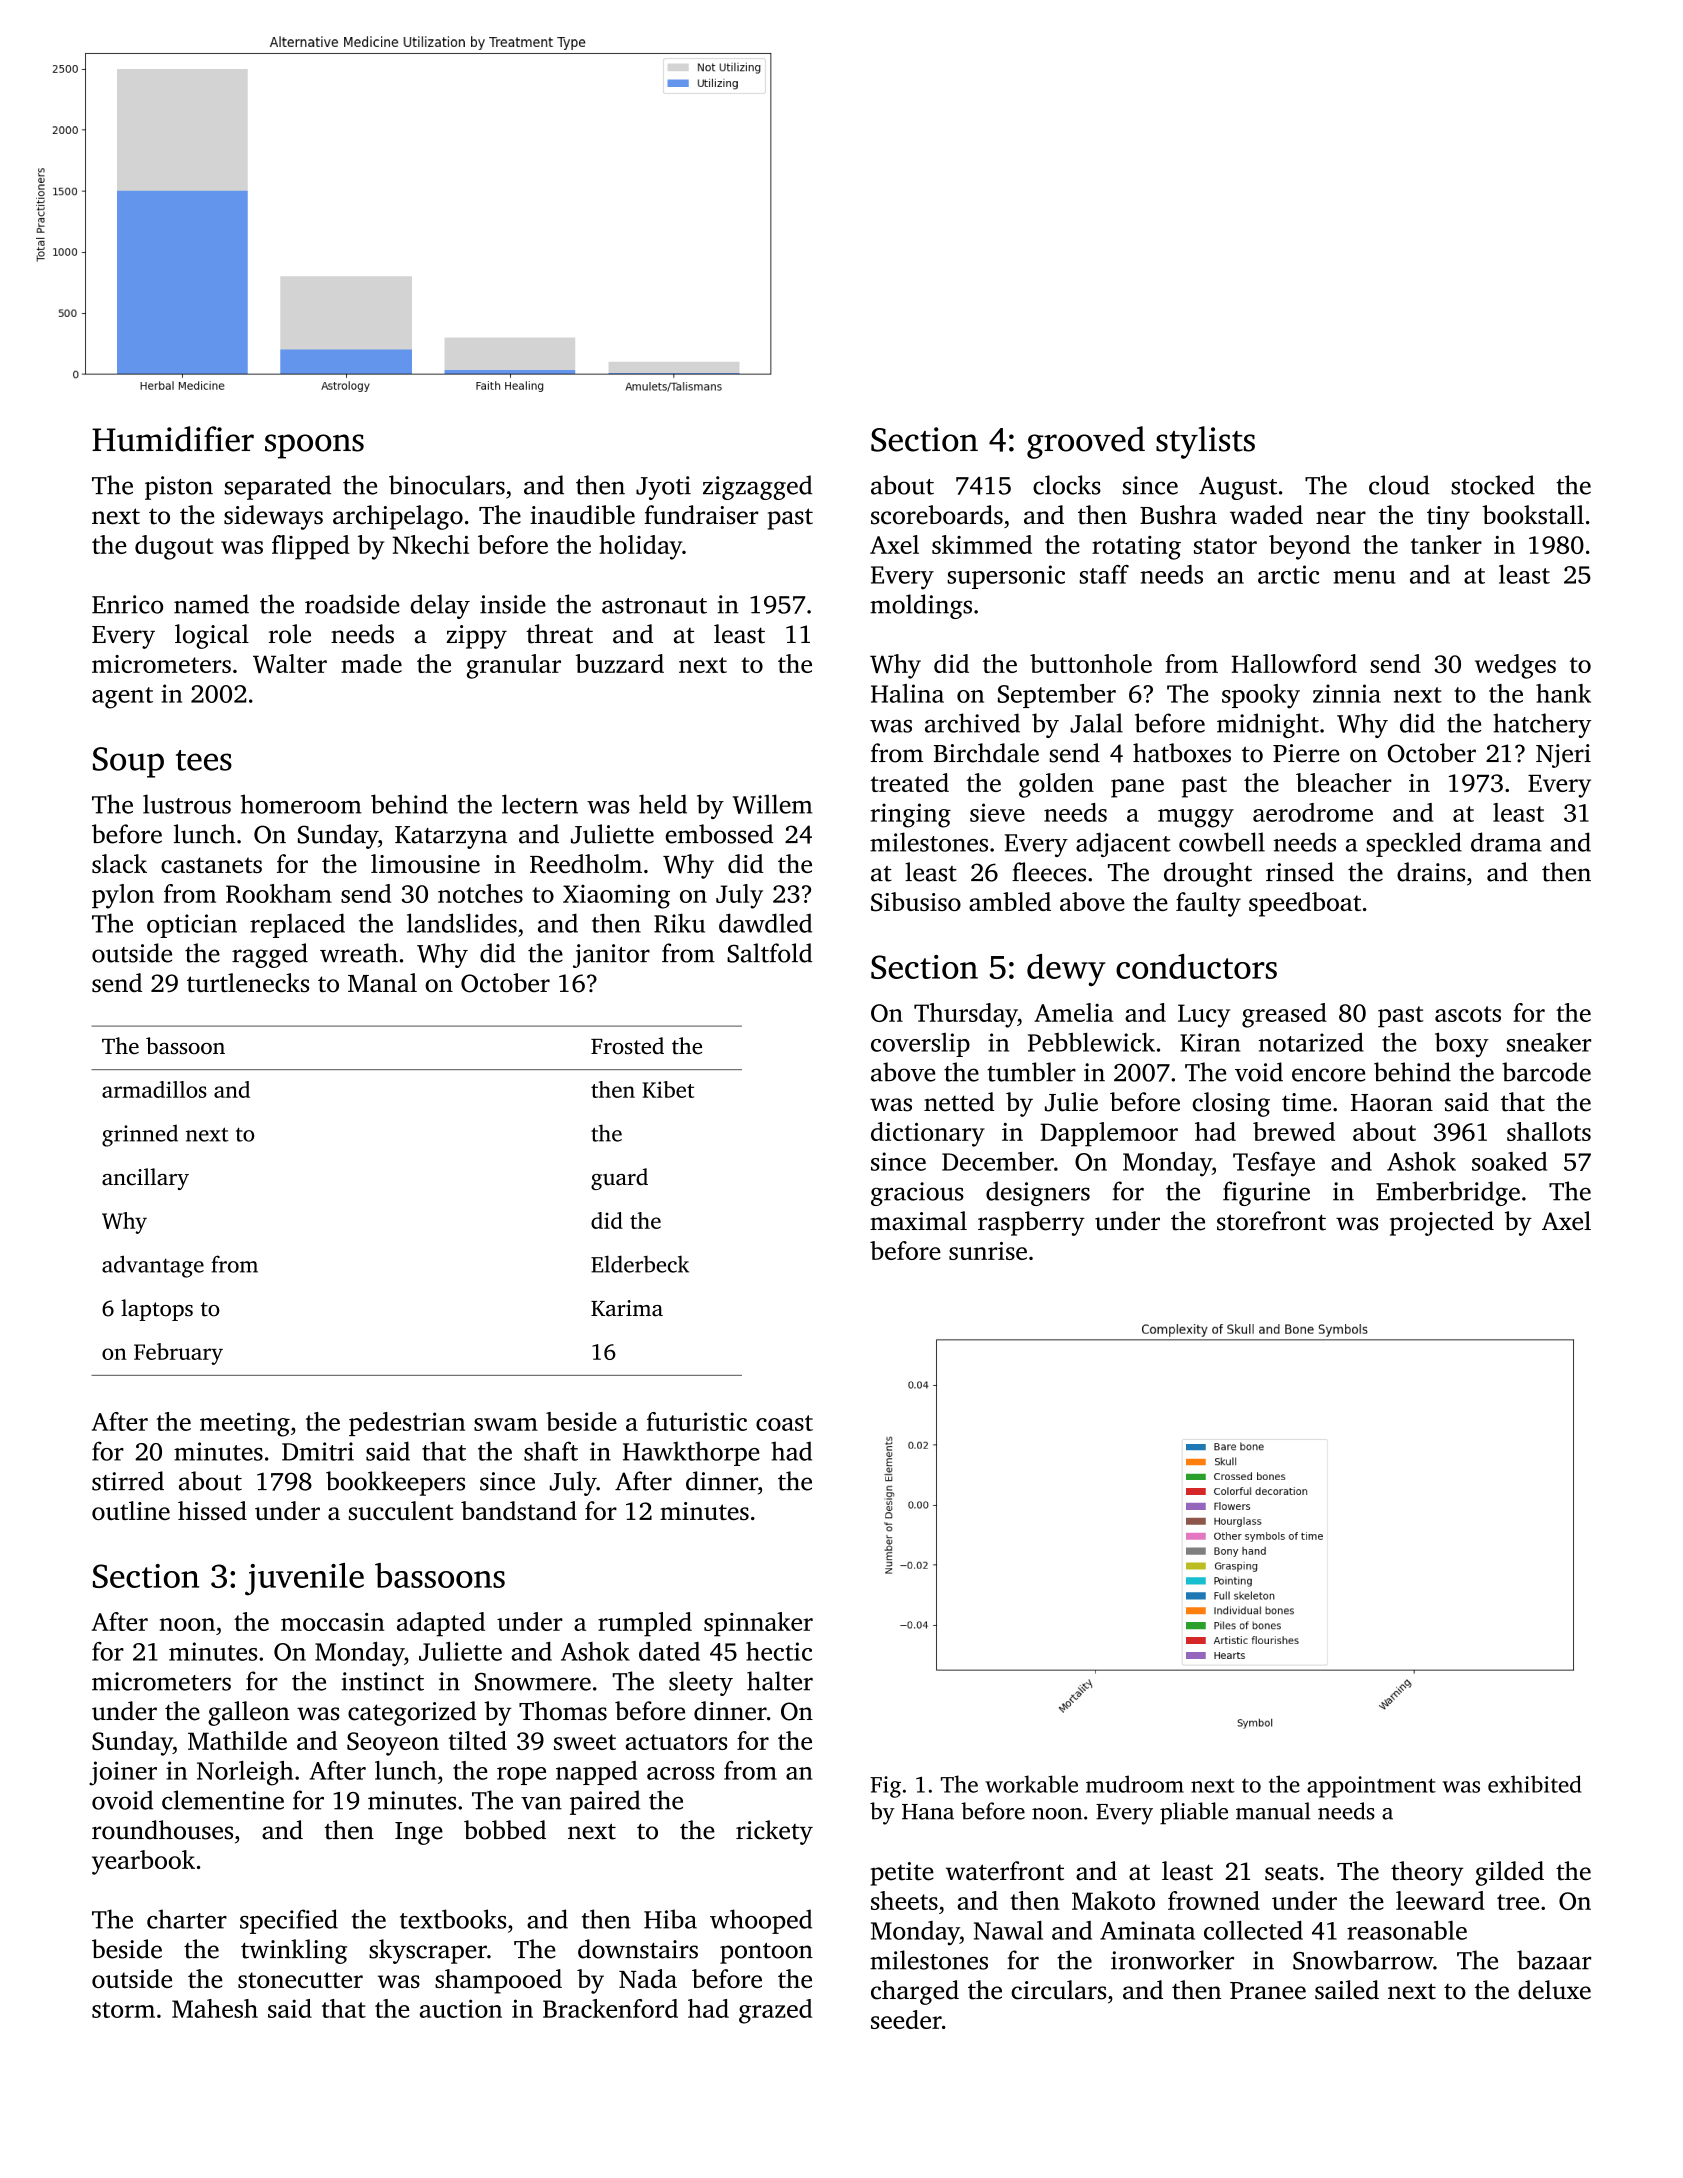 Image resolution: width=1683 pixels, height=2178 pixels. I want to click on outline, so click(131, 1510).
